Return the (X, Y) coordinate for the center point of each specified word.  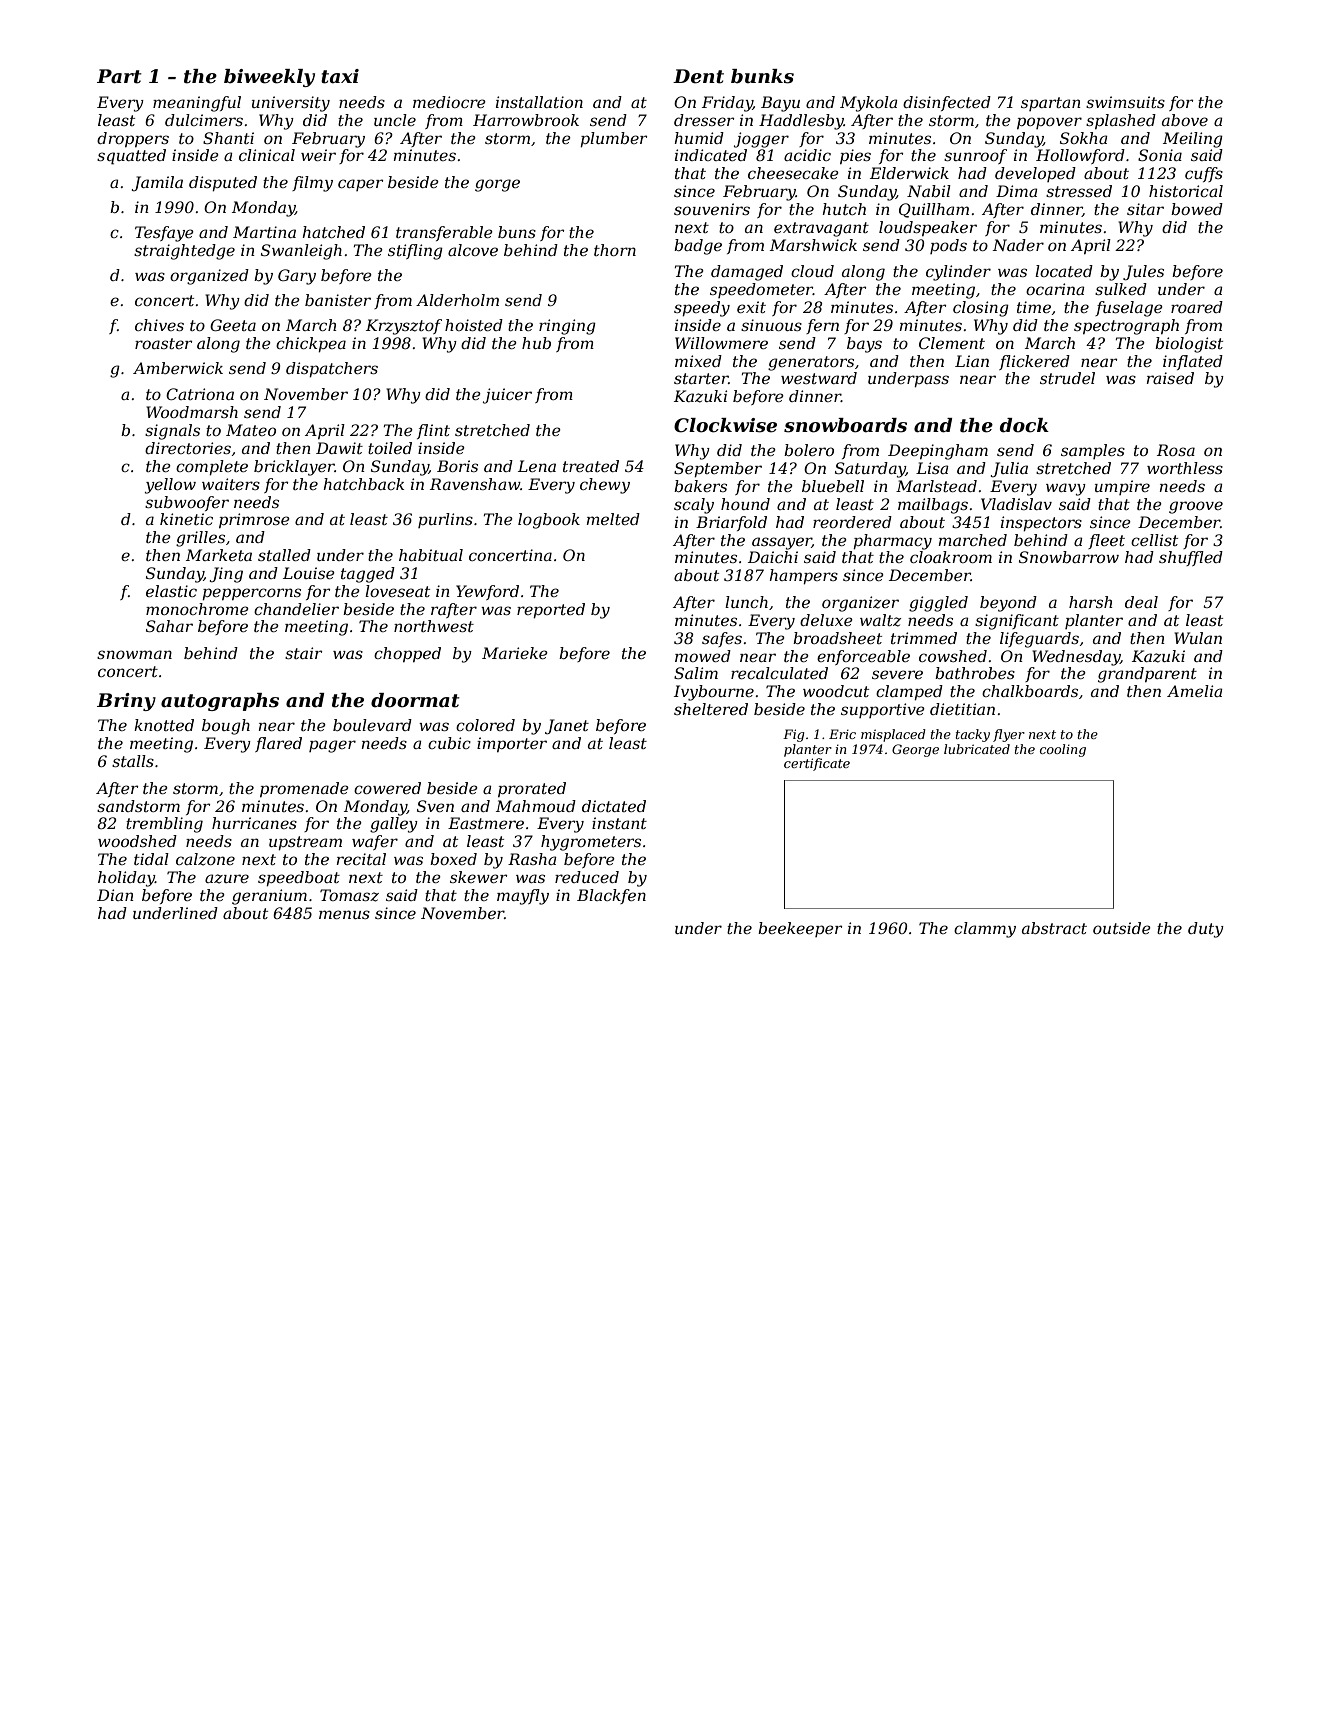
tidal (151, 859)
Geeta (233, 325)
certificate (817, 764)
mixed (698, 361)
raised (1170, 378)
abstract (1054, 928)
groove (1196, 507)
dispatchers (332, 370)
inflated (1193, 362)
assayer (782, 543)
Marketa (219, 555)
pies (855, 156)
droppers (133, 139)
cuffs (1204, 174)
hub (536, 343)
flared (278, 744)
